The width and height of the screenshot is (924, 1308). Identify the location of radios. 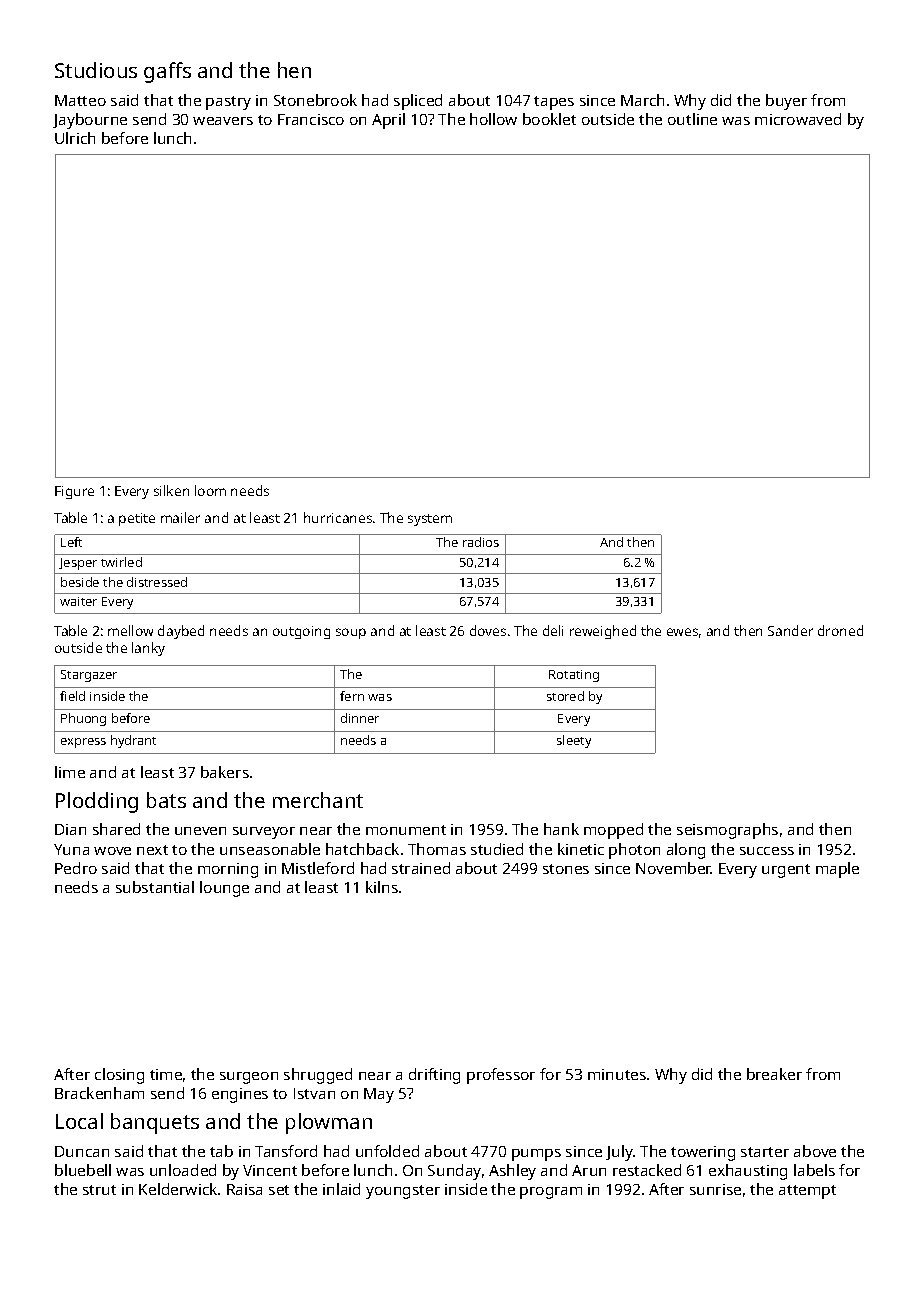
(481, 542).
